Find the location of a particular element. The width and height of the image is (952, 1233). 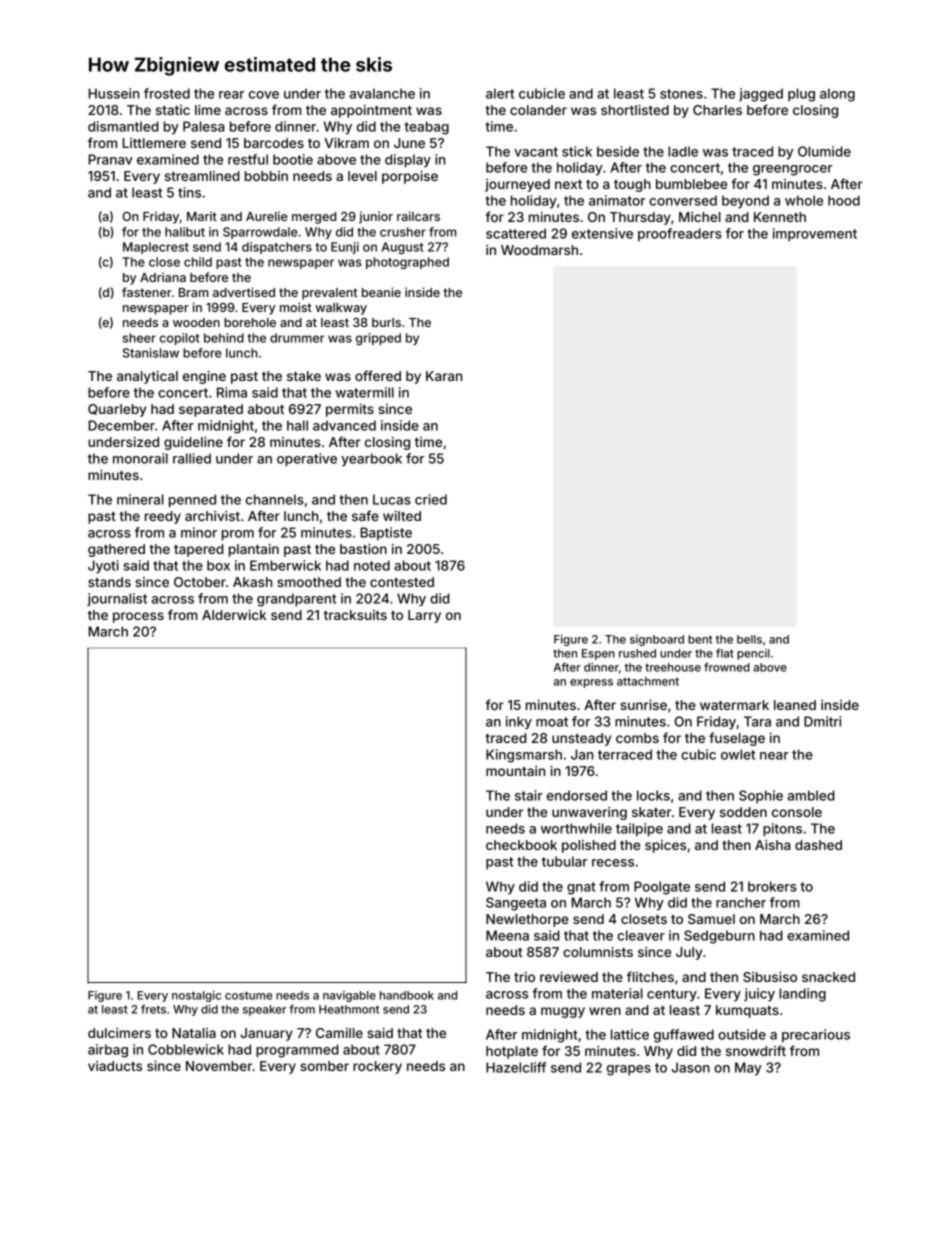

proofreaders is located at coordinates (680, 235).
